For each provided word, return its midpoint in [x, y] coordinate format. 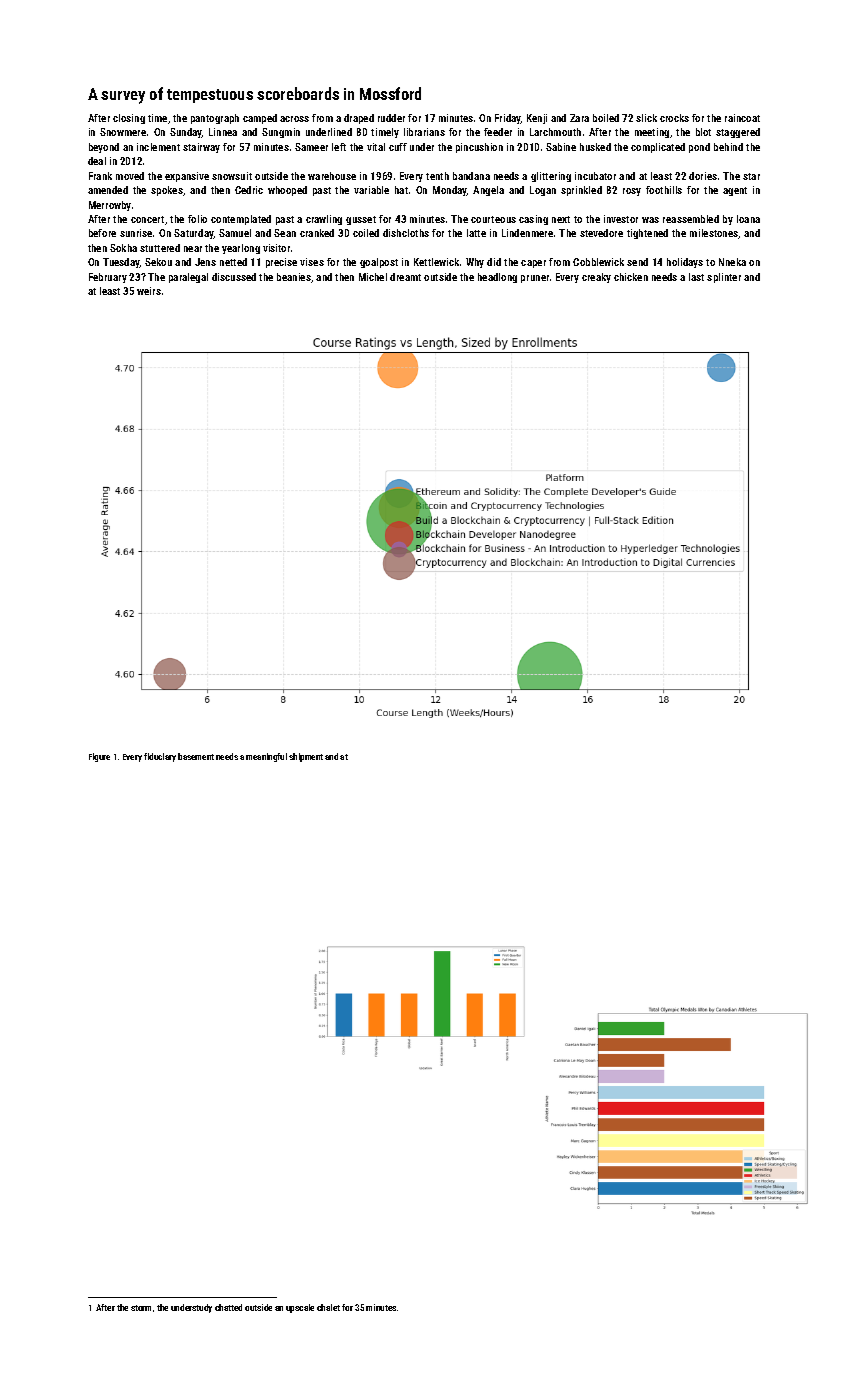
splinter [724, 278]
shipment [306, 757]
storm [141, 1308]
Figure [99, 757]
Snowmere [123, 132]
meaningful [266, 757]
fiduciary [160, 757]
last [696, 277]
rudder [391, 118]
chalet [328, 1307]
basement [196, 756]
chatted [228, 1307]
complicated [658, 148]
